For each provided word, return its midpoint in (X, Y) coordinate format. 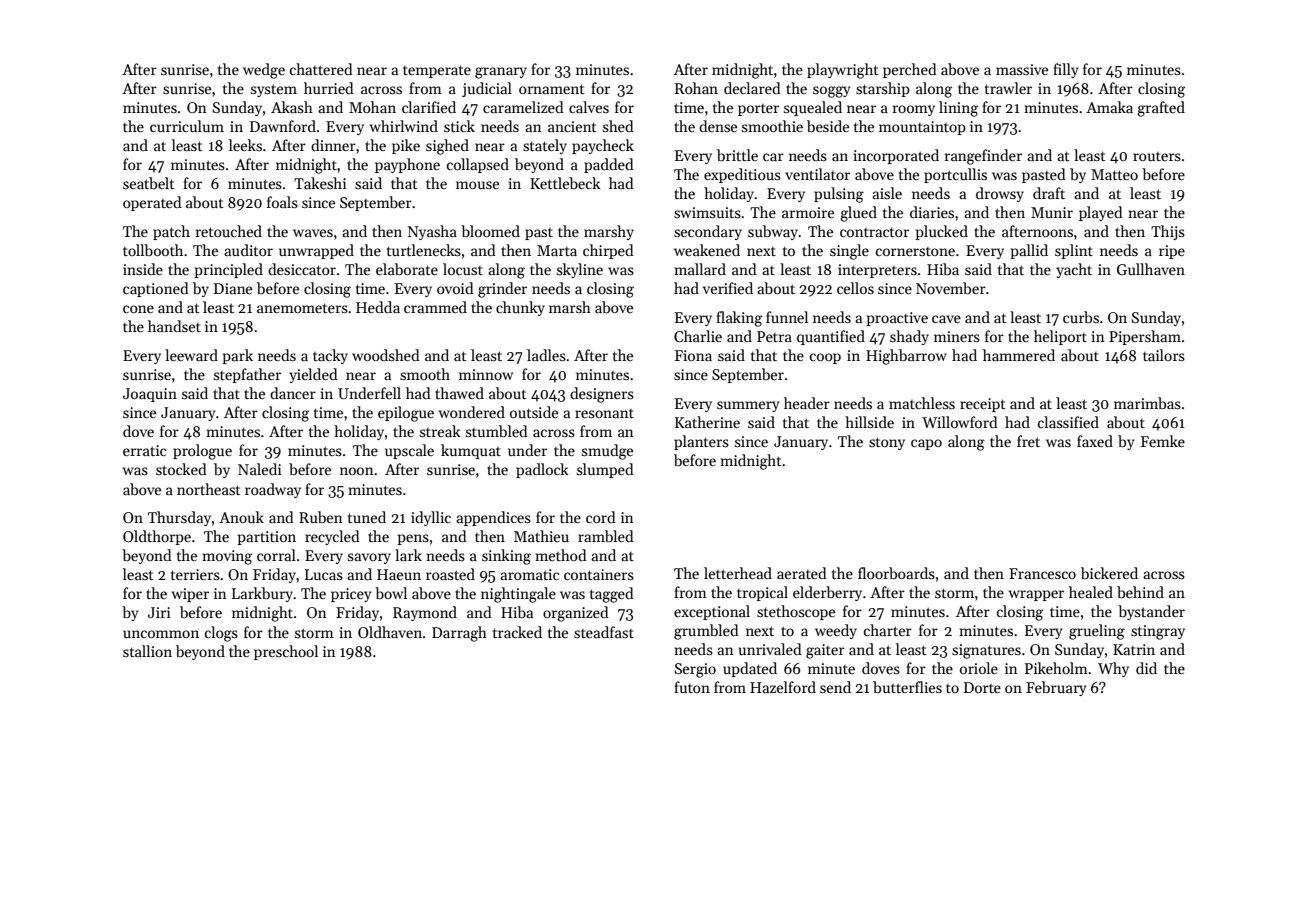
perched (910, 70)
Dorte (982, 687)
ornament (552, 89)
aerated (802, 573)
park (237, 356)
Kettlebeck (565, 183)
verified (728, 288)
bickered (1109, 573)
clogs (221, 634)
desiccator (302, 269)
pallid (1029, 251)
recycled (332, 537)
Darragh (459, 634)
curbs (1081, 317)
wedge (264, 71)
